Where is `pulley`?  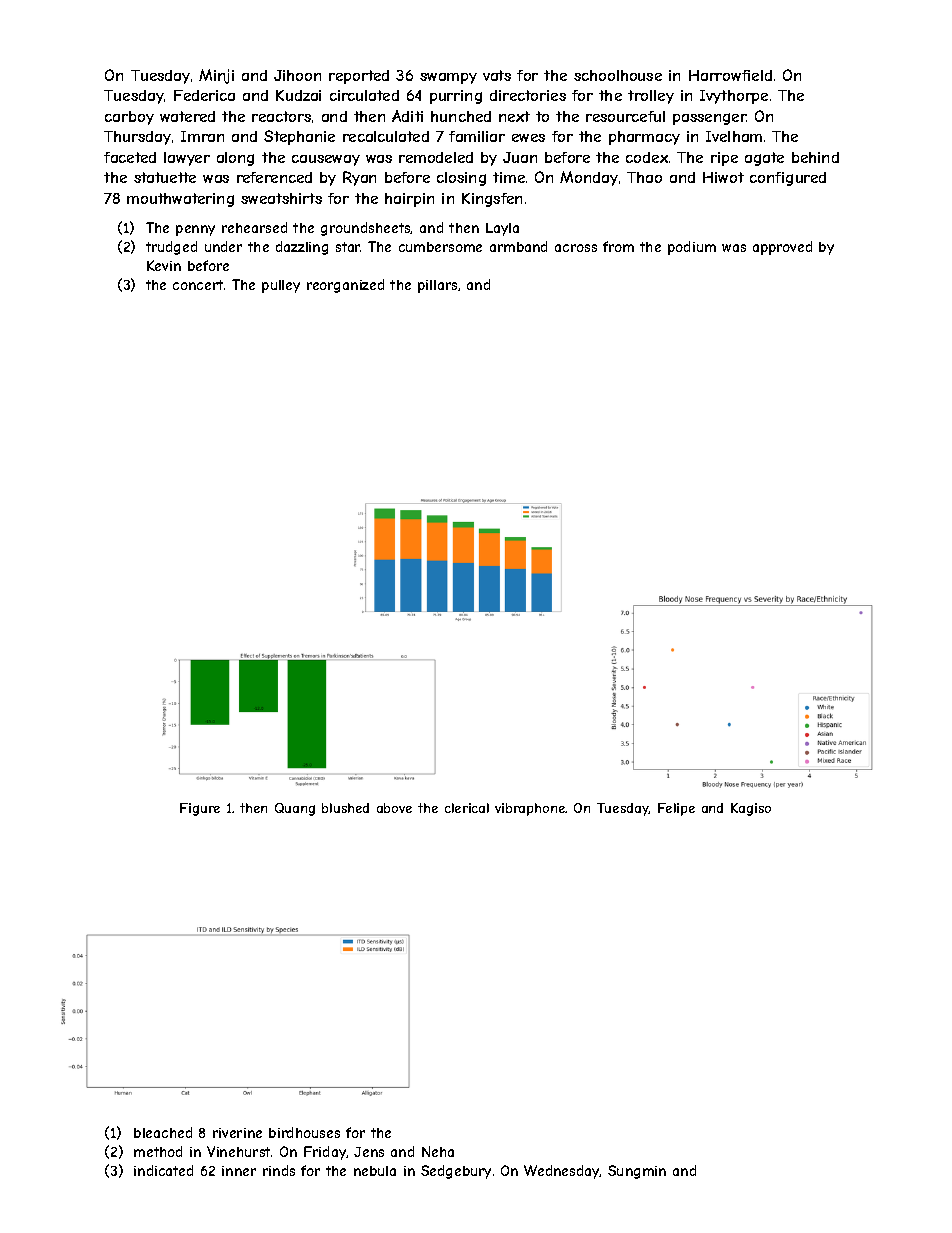 pulley is located at coordinates (281, 286).
